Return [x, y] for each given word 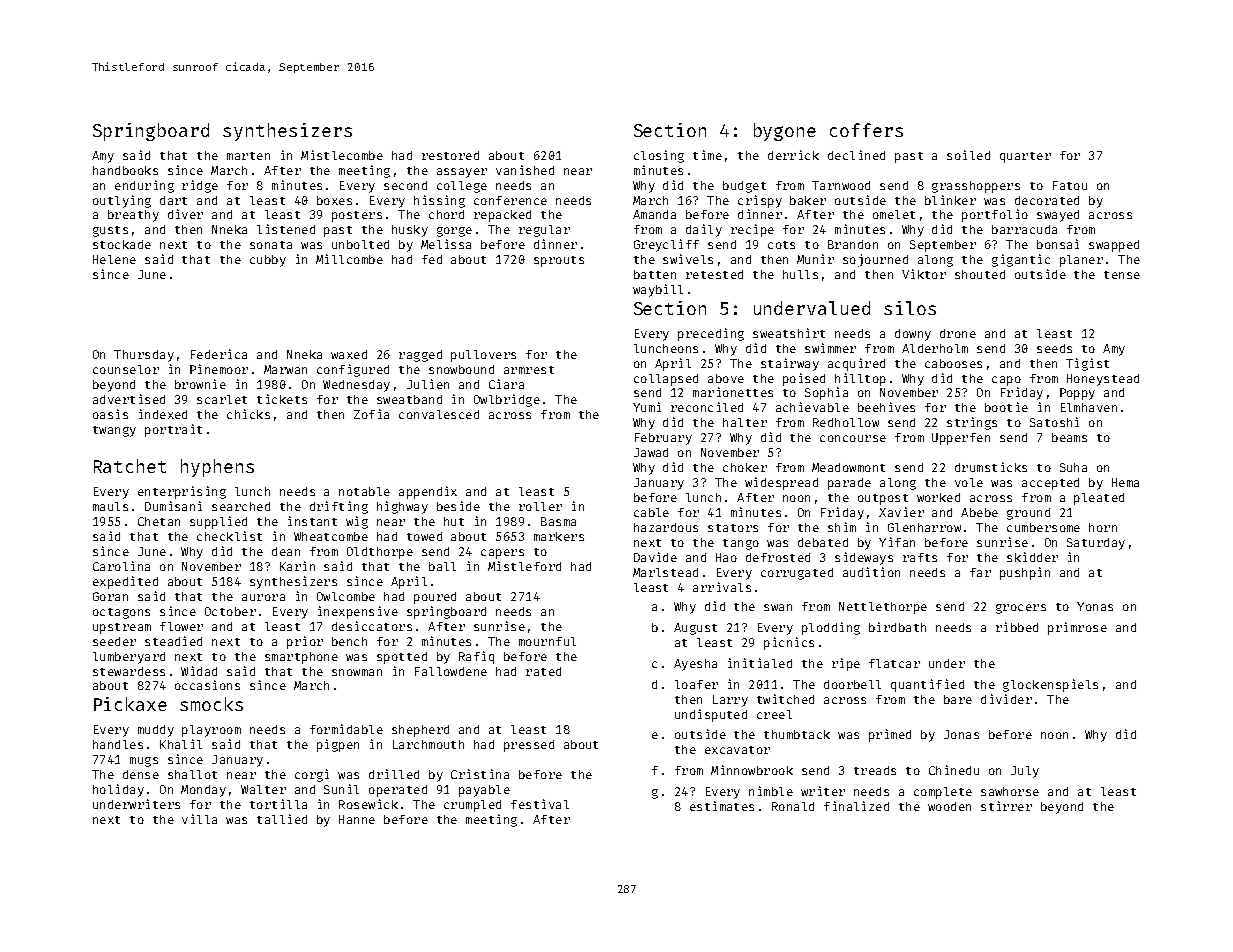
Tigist [1087, 364]
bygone [785, 132]
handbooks [125, 170]
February [663, 439]
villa [199, 819]
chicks [248, 414]
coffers [866, 130]
